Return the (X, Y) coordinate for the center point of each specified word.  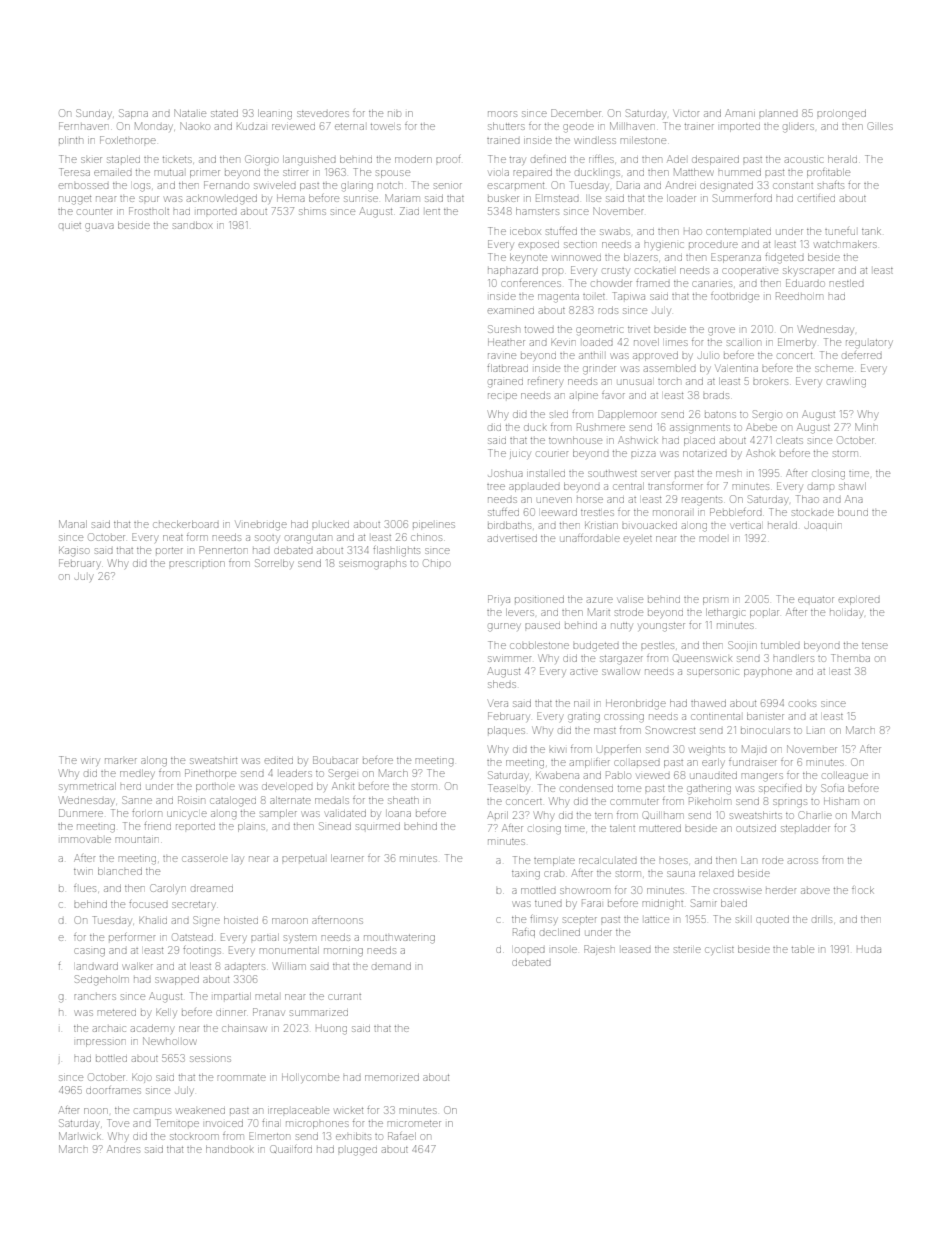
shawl (852, 486)
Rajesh (599, 950)
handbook (230, 1149)
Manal (73, 524)
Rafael (402, 1136)
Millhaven (632, 126)
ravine (502, 356)
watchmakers (846, 244)
